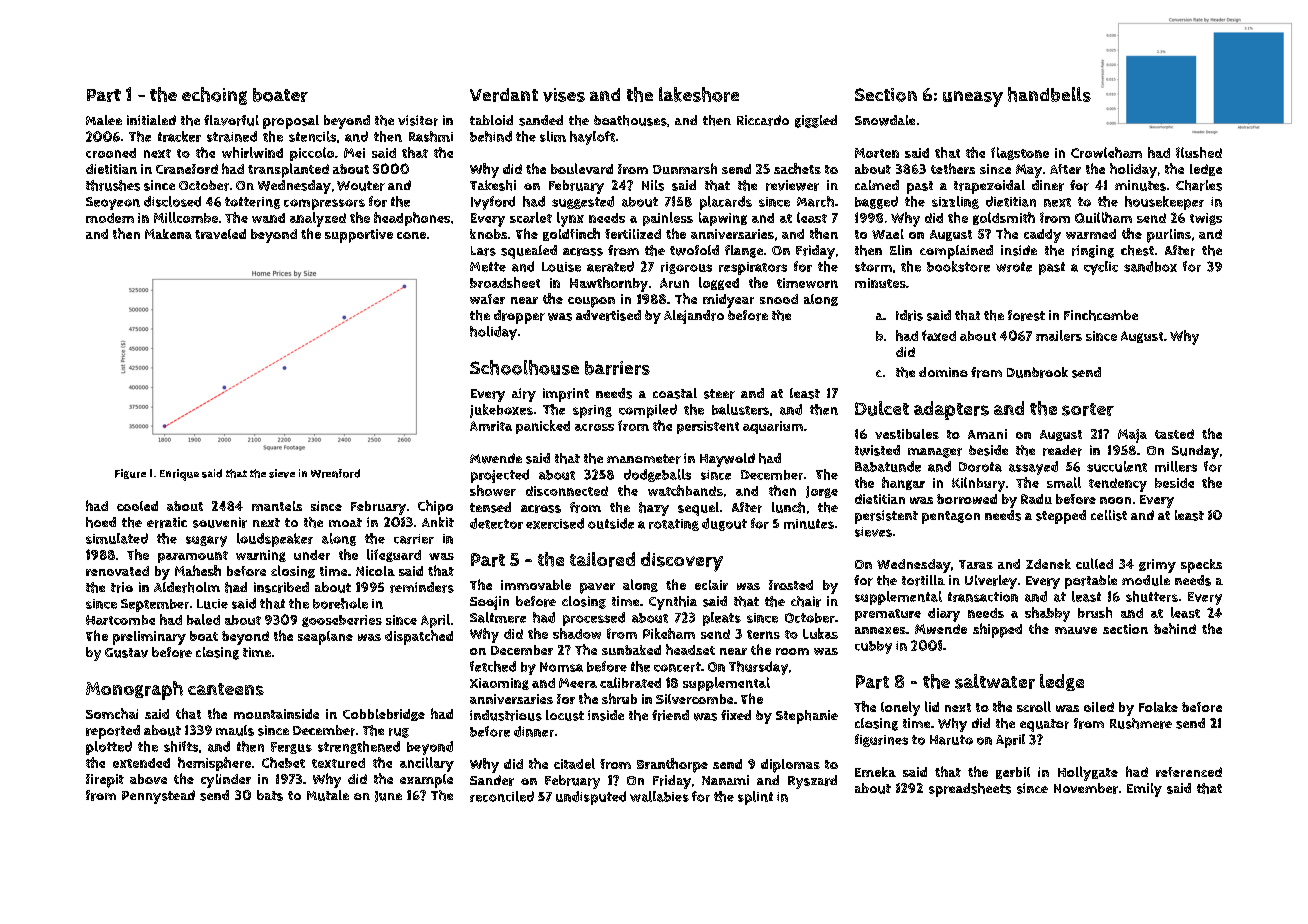 Image resolution: width=1308 pixels, height=924 pixels. Describe the element at coordinates (995, 681) in the screenshot. I see `saltwater` at that location.
